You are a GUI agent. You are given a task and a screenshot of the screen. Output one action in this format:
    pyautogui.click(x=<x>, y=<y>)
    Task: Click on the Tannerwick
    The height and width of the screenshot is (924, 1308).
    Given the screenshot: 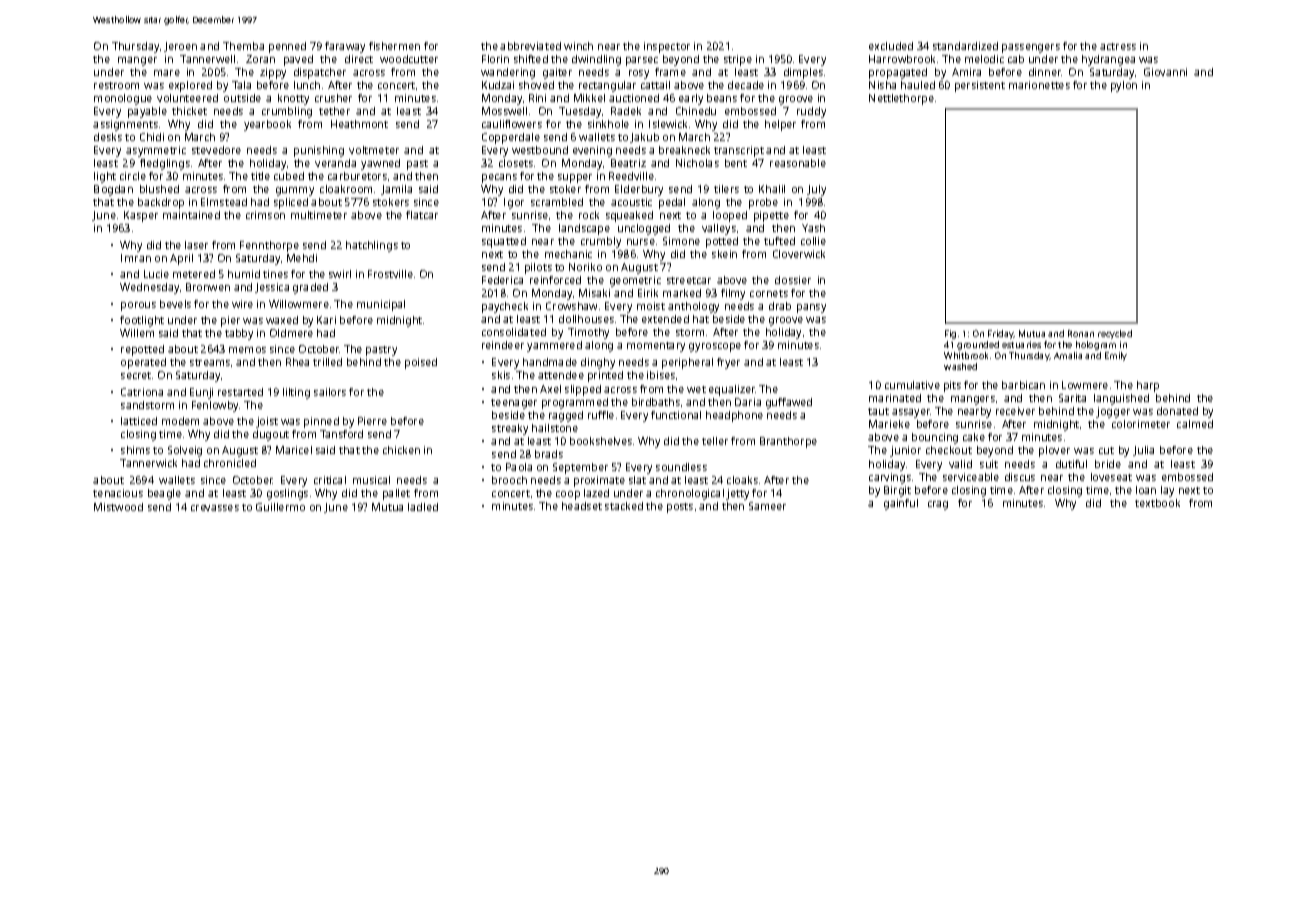 What is the action you would take?
    pyautogui.click(x=148, y=463)
